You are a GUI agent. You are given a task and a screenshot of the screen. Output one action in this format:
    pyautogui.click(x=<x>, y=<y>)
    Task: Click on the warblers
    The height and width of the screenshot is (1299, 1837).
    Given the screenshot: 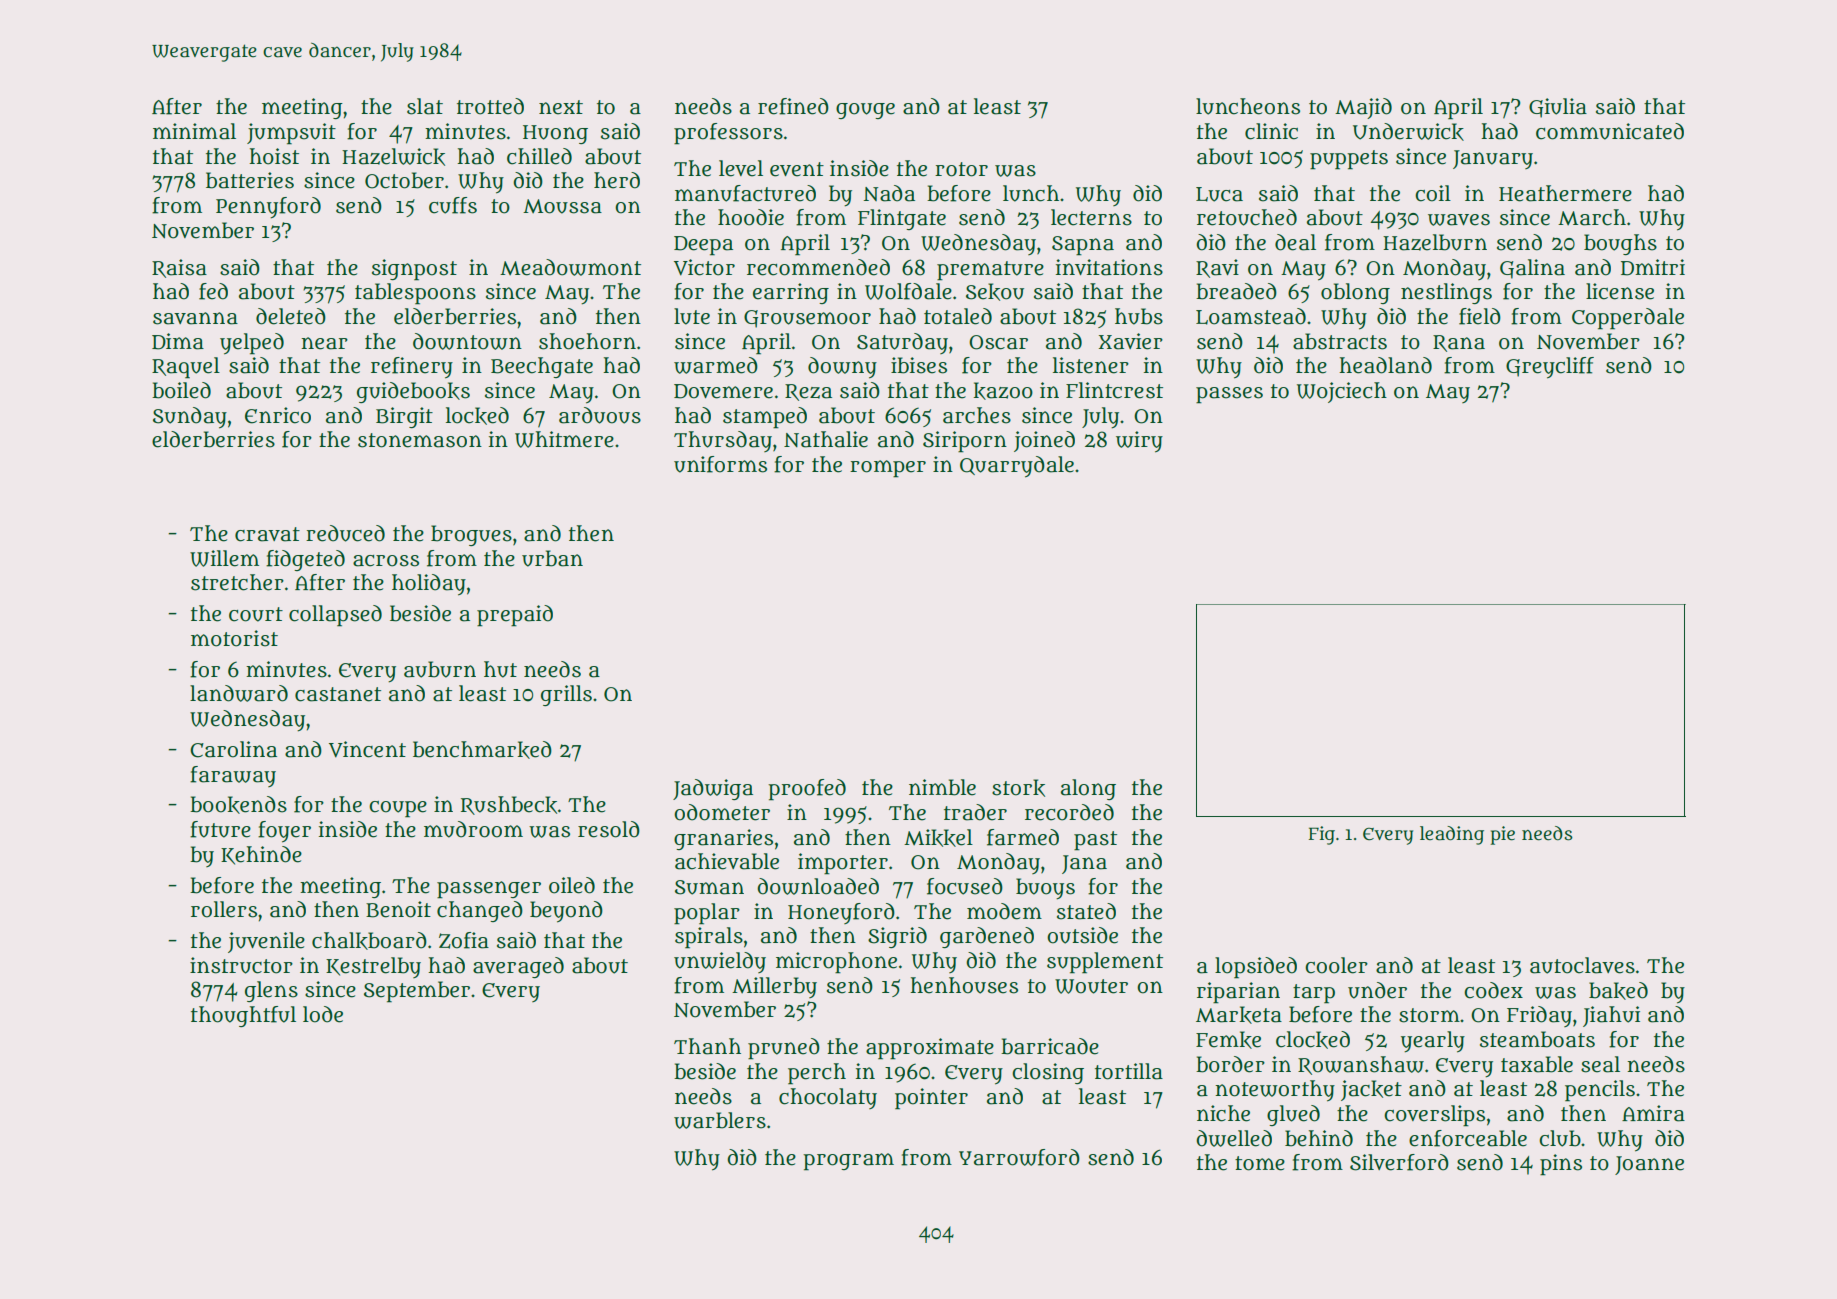 What is the action you would take?
    pyautogui.click(x=720, y=1120)
